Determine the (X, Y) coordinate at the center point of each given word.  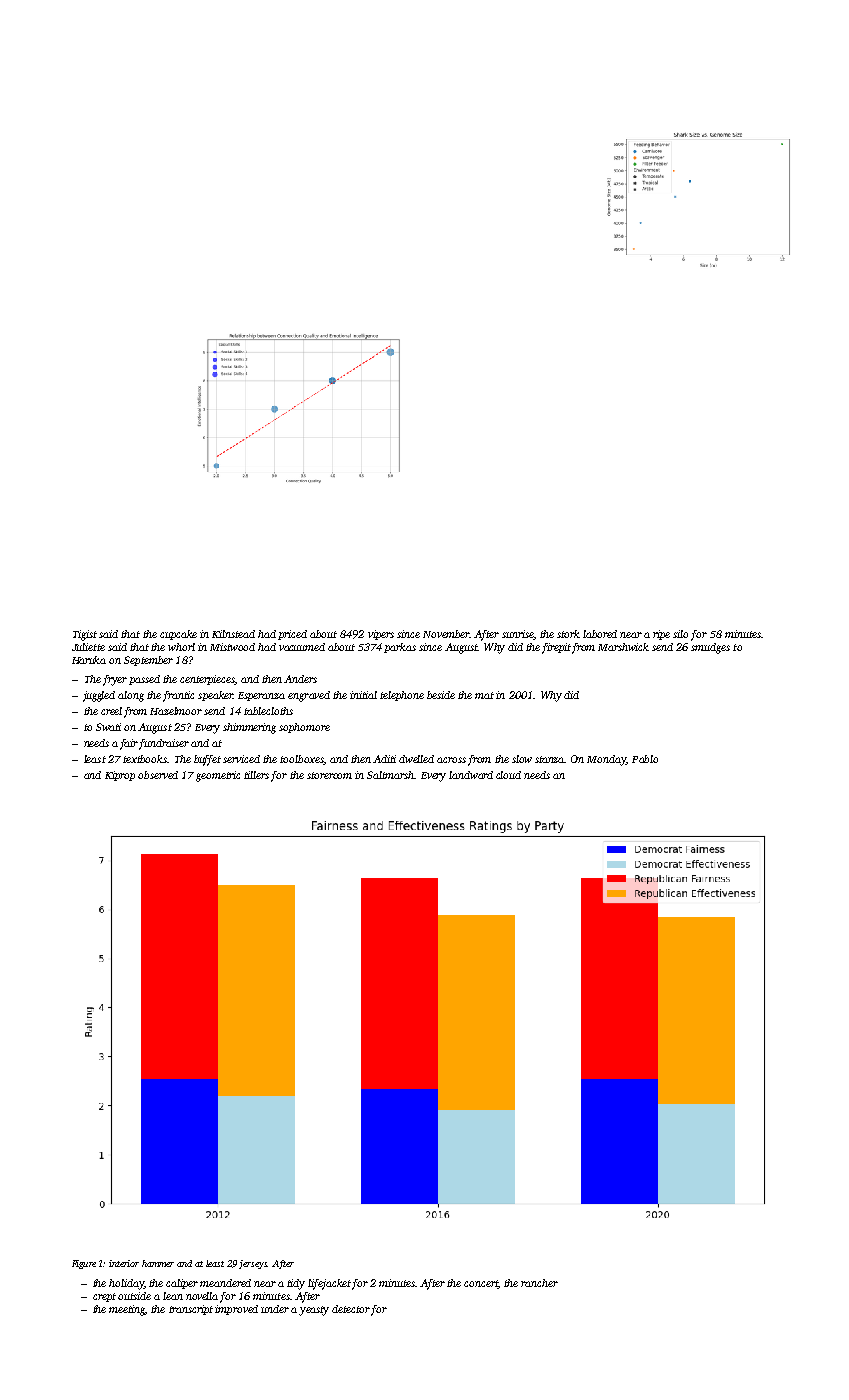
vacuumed (302, 647)
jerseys (253, 1264)
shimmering (249, 728)
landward (471, 775)
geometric (218, 776)
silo (680, 634)
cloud (508, 775)
